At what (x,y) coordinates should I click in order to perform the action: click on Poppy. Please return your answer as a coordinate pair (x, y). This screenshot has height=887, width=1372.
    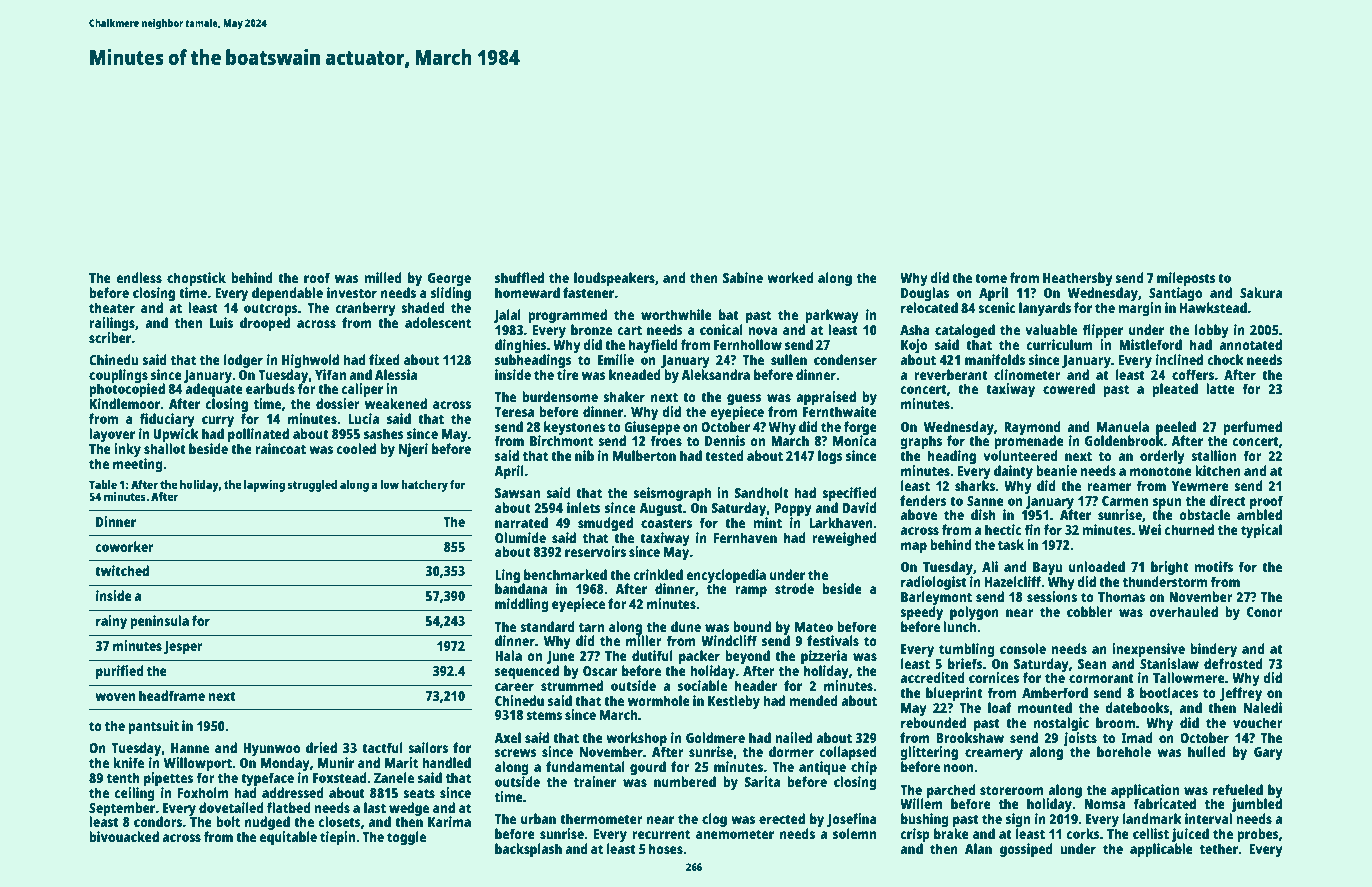
    Looking at the image, I should click on (793, 509).
